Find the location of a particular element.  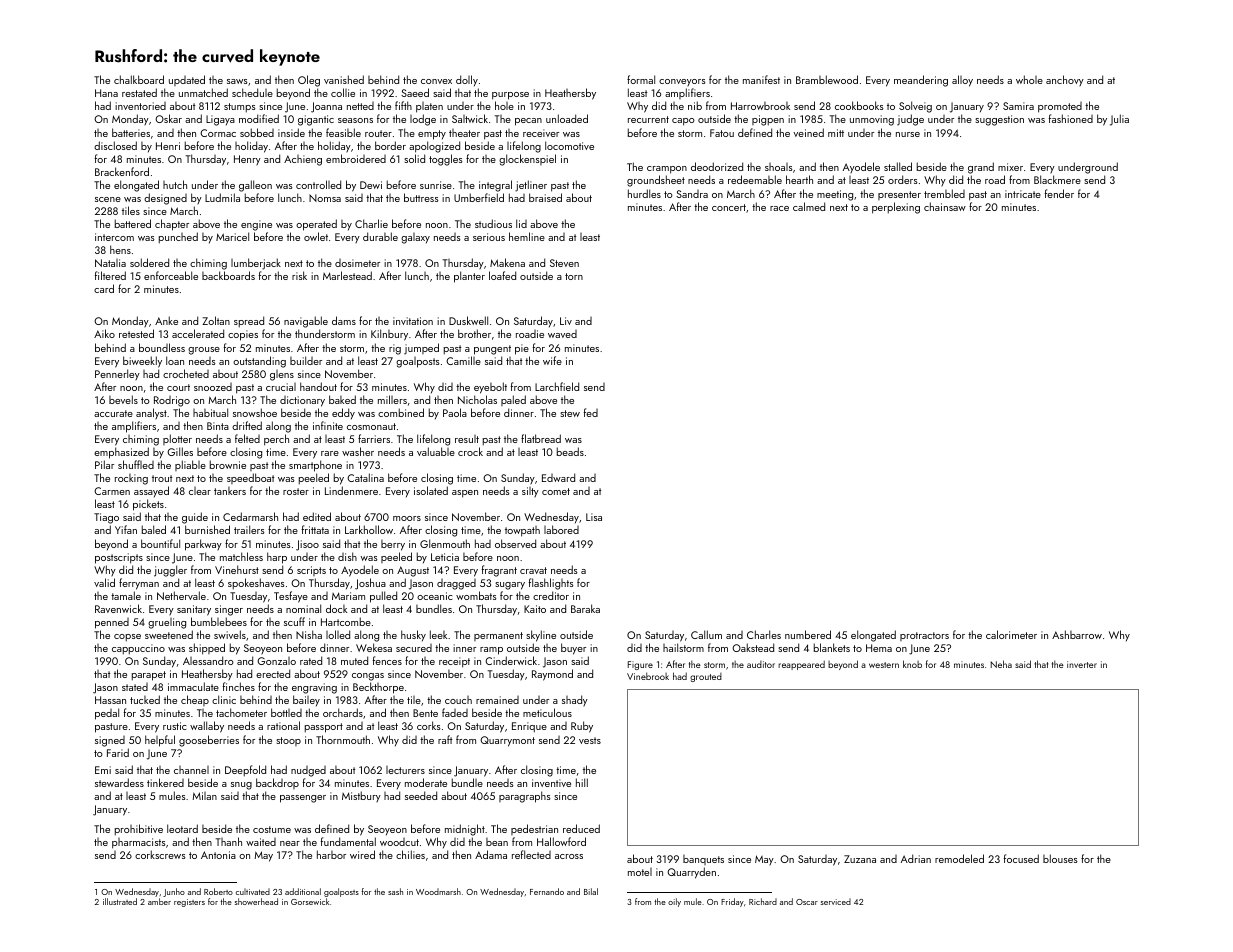

silty is located at coordinates (530, 492).
